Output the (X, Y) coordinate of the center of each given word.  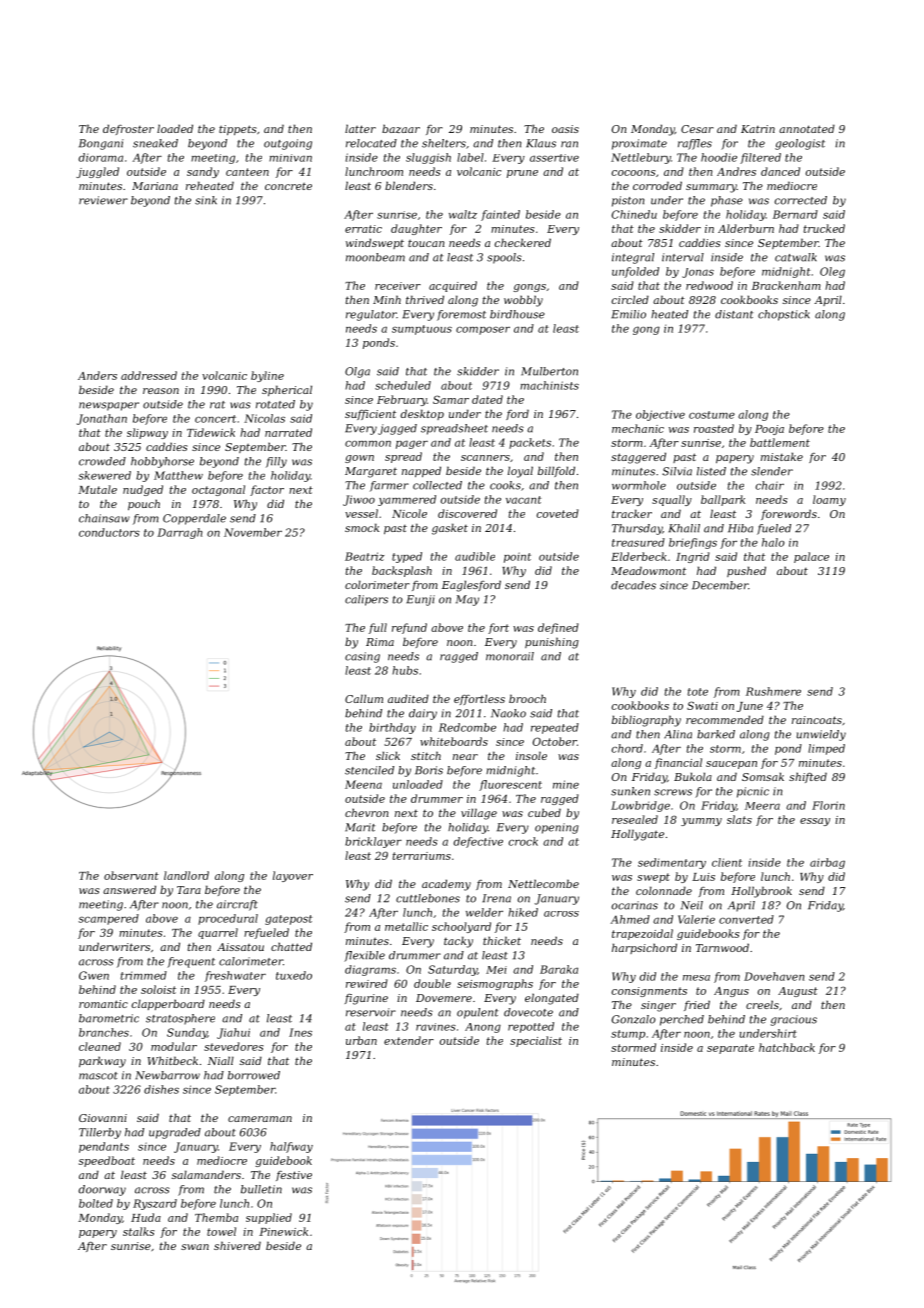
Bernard (795, 214)
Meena (363, 784)
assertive (554, 158)
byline (267, 376)
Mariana (155, 186)
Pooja (769, 430)
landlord (186, 875)
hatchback (787, 1047)
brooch (527, 698)
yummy (701, 822)
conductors (109, 532)
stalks (139, 1231)
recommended (725, 719)
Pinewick (283, 1231)
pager (412, 444)
